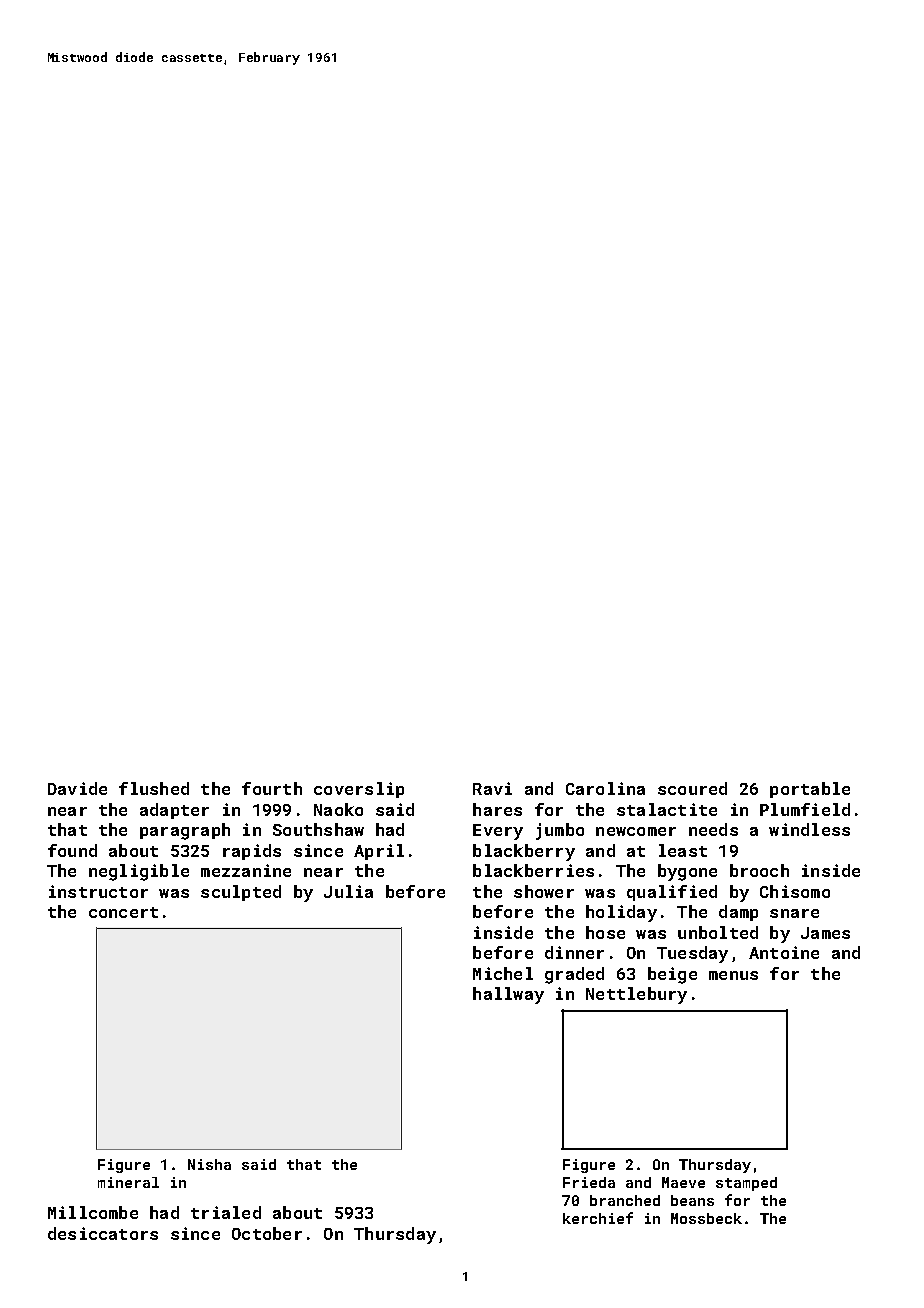 Image resolution: width=924 pixels, height=1308 pixels. I want to click on hallway, so click(508, 995).
